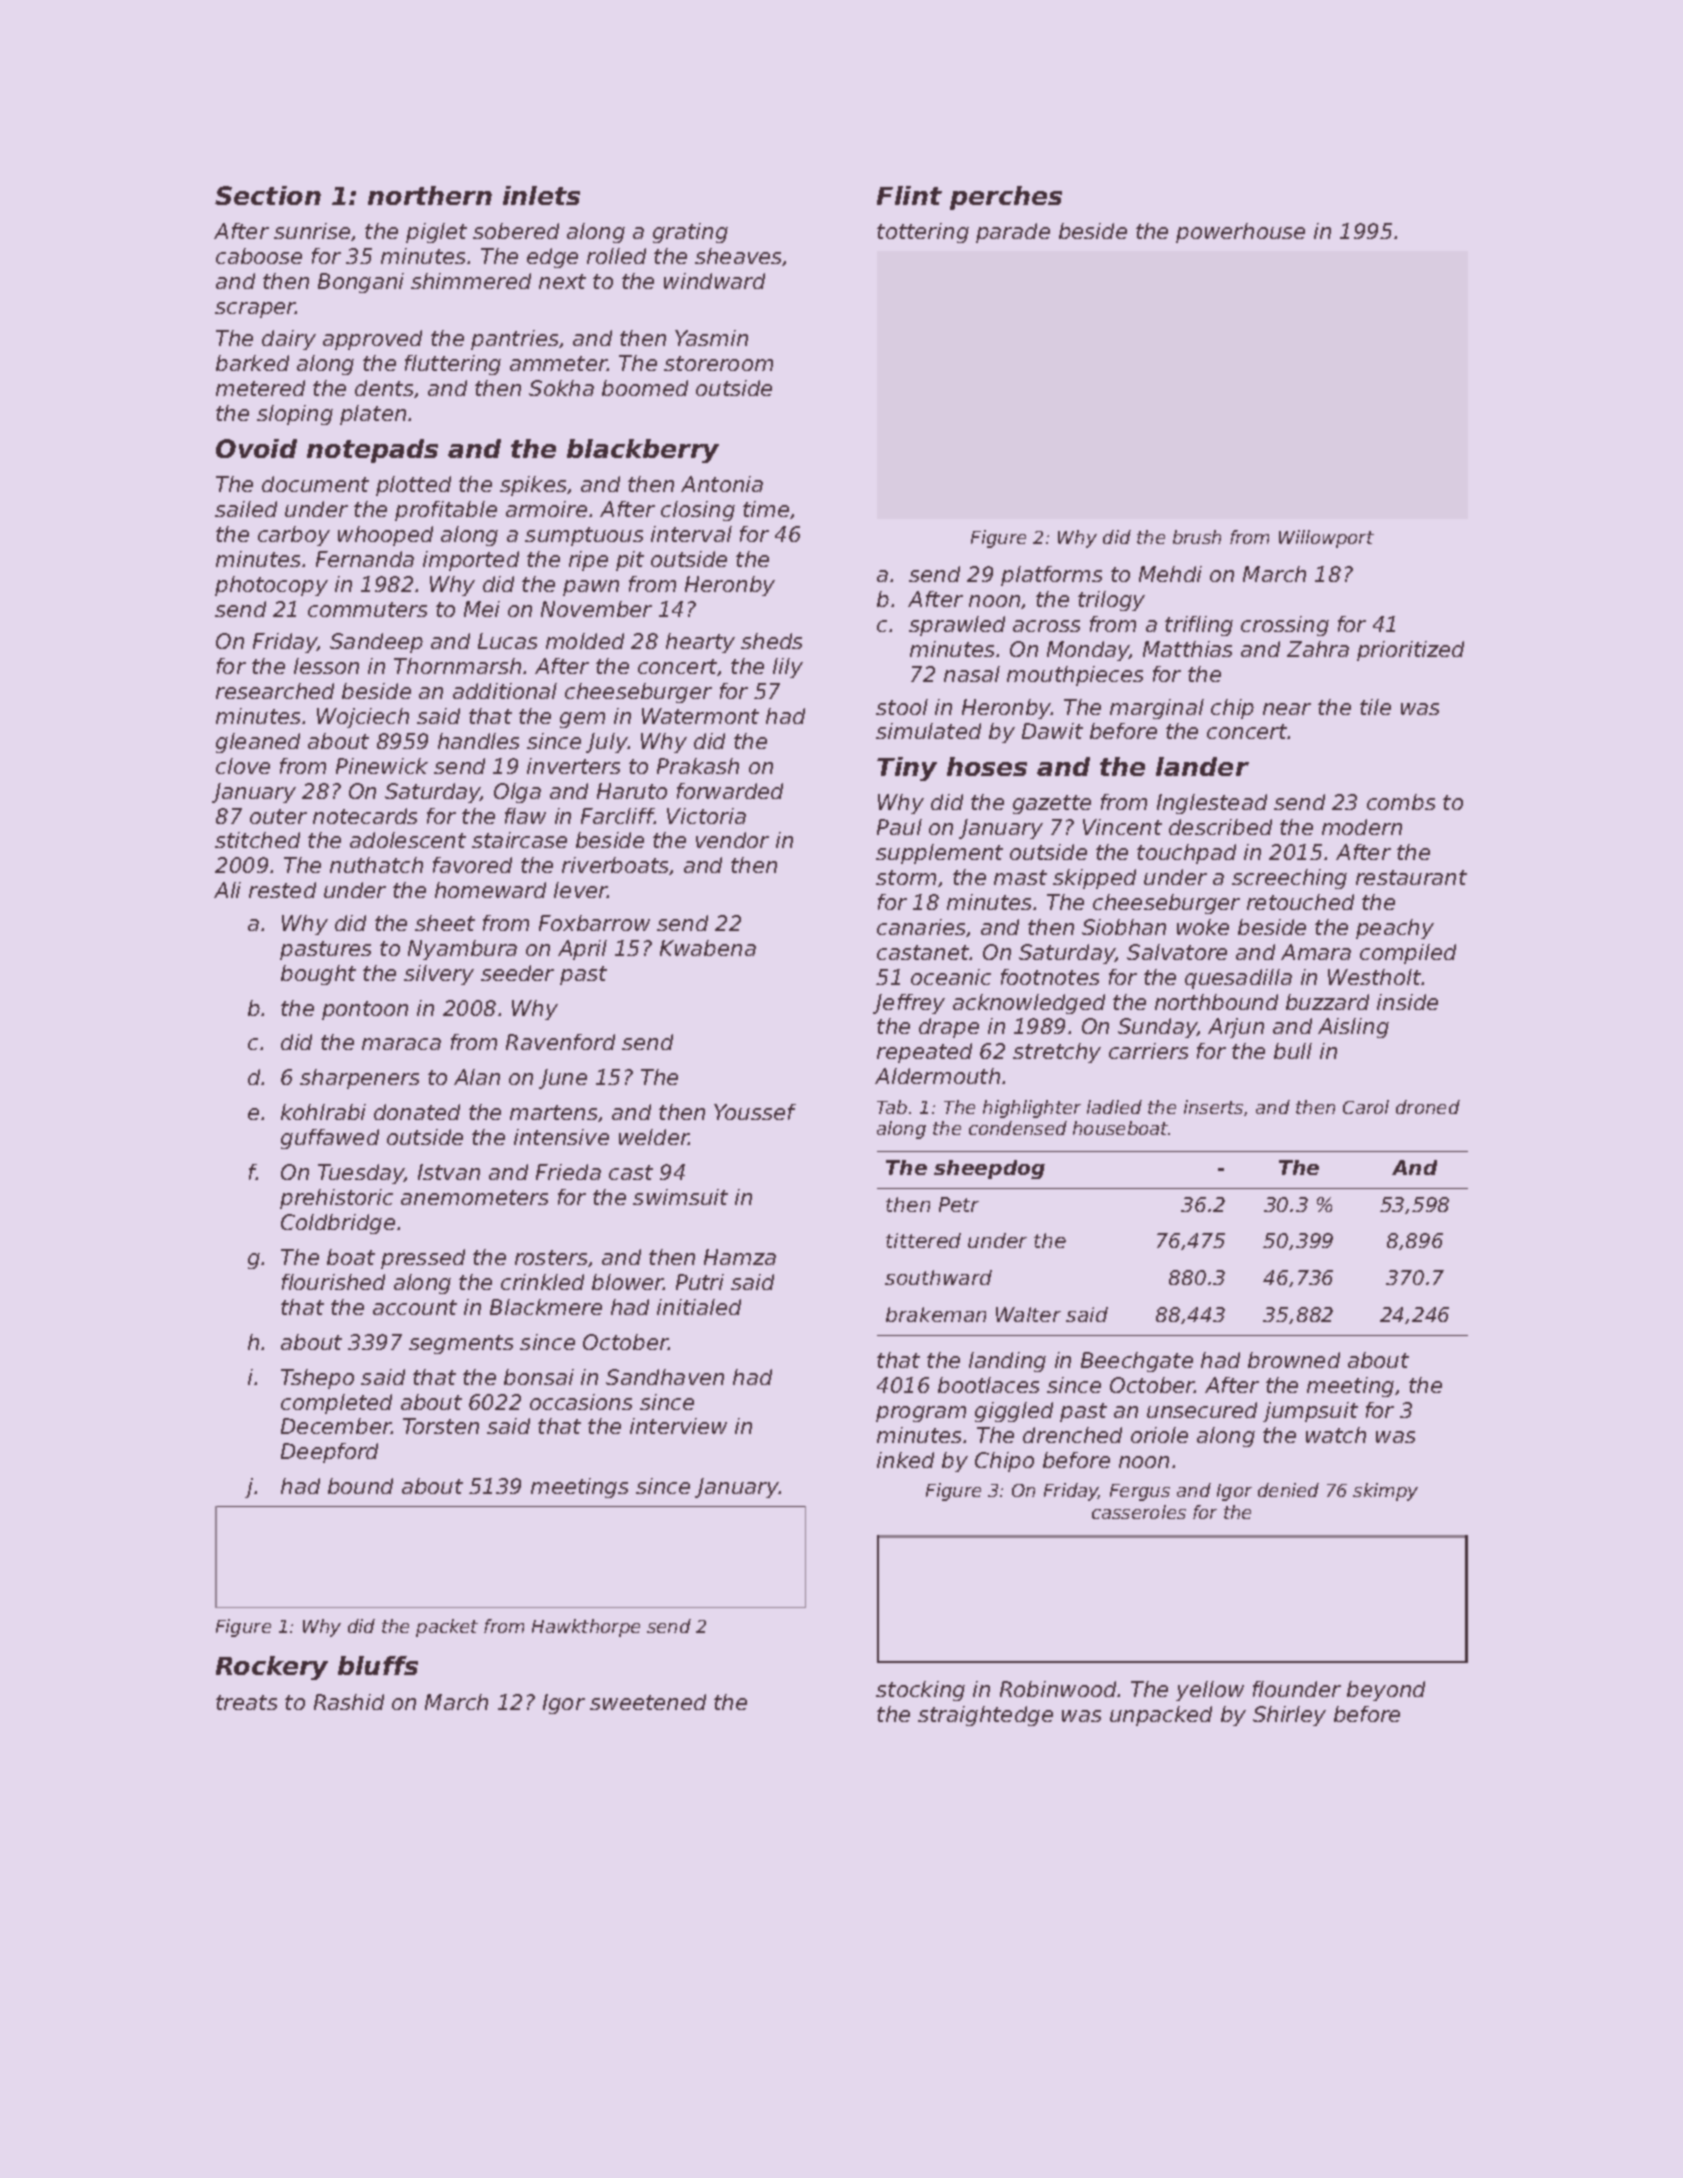 This screenshot has height=2178, width=1683. I want to click on perches, so click(1006, 198).
